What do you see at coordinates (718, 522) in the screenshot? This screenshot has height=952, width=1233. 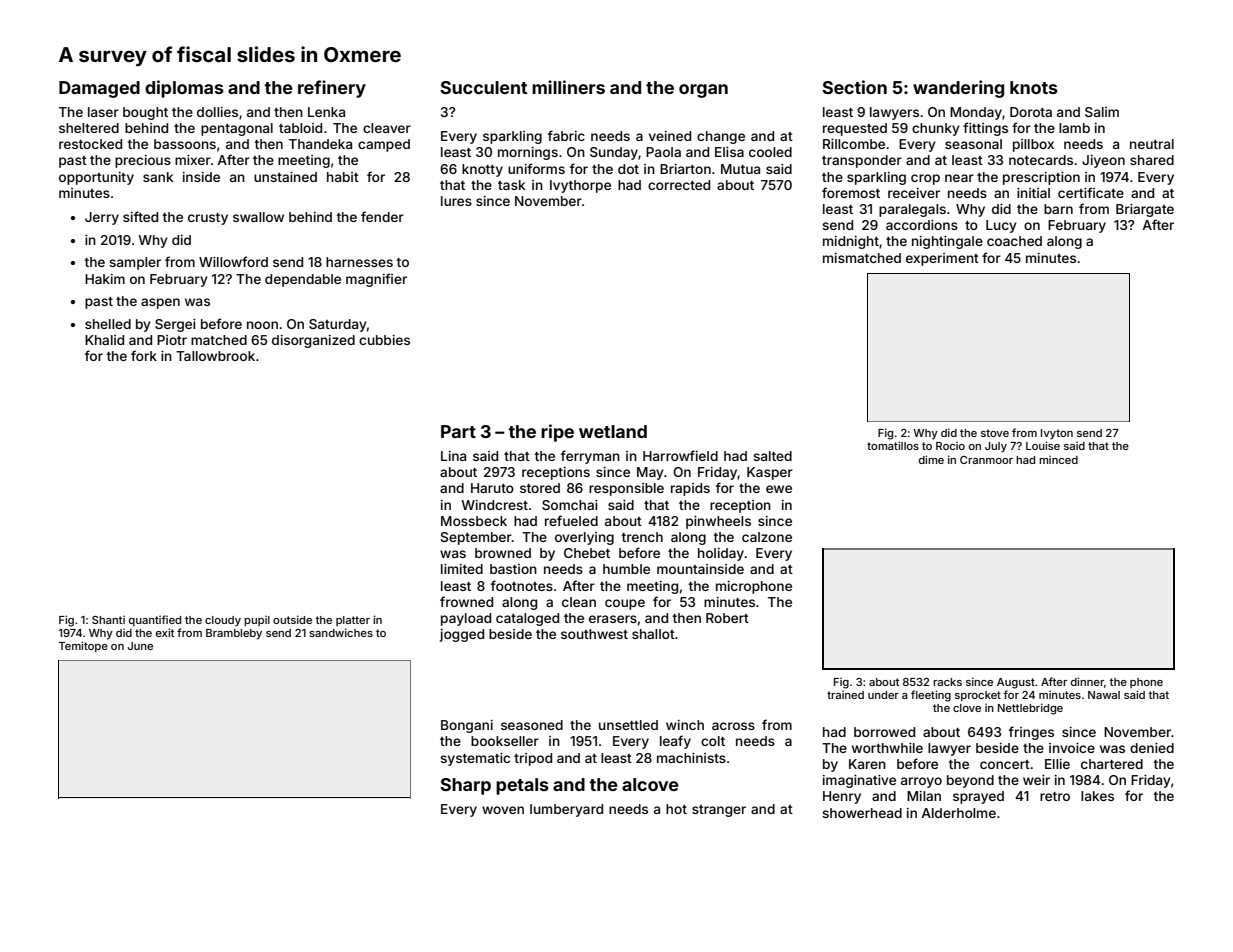 I see `pinwheels` at bounding box center [718, 522].
